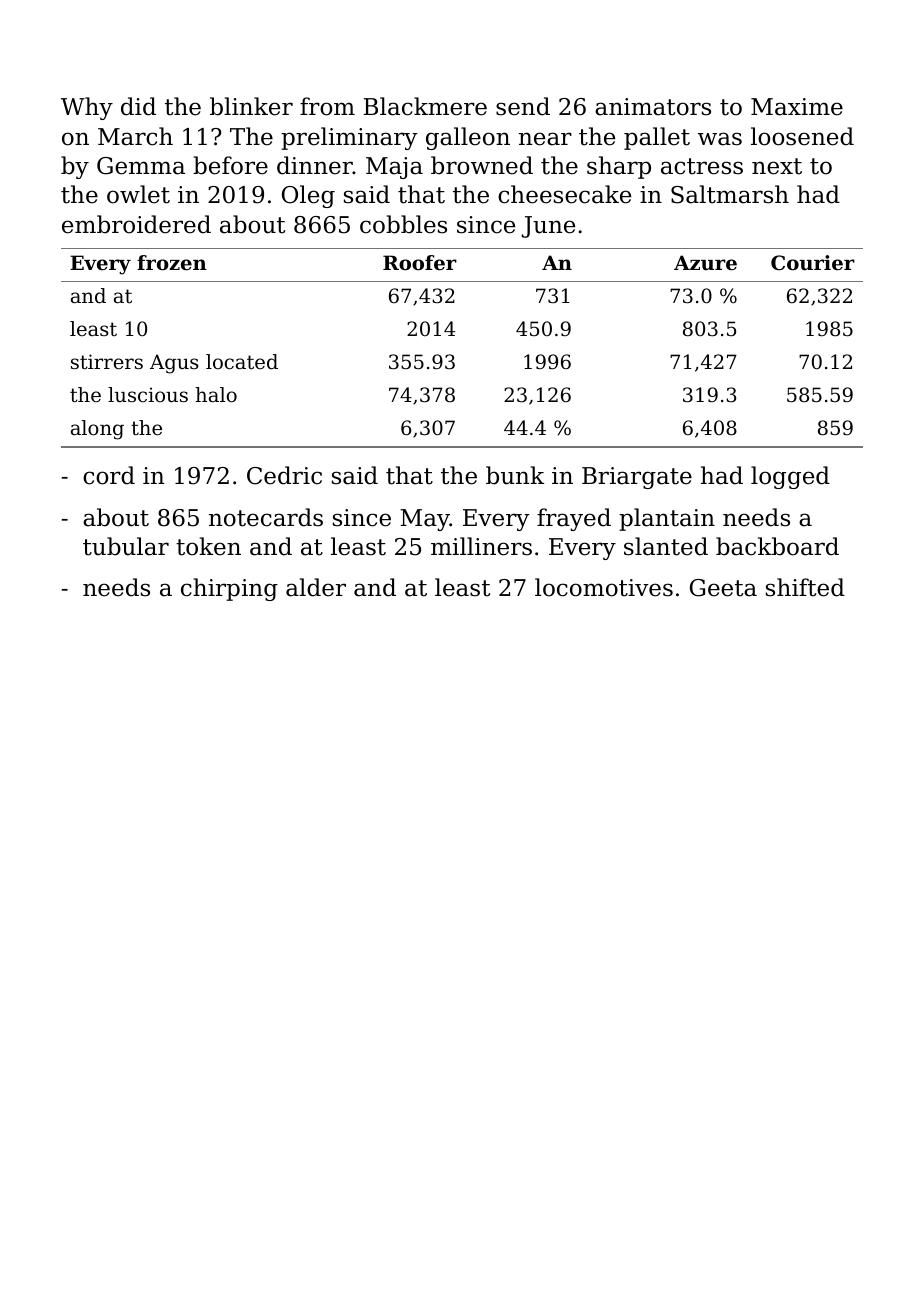 Image resolution: width=924 pixels, height=1311 pixels. I want to click on animators, so click(653, 107).
